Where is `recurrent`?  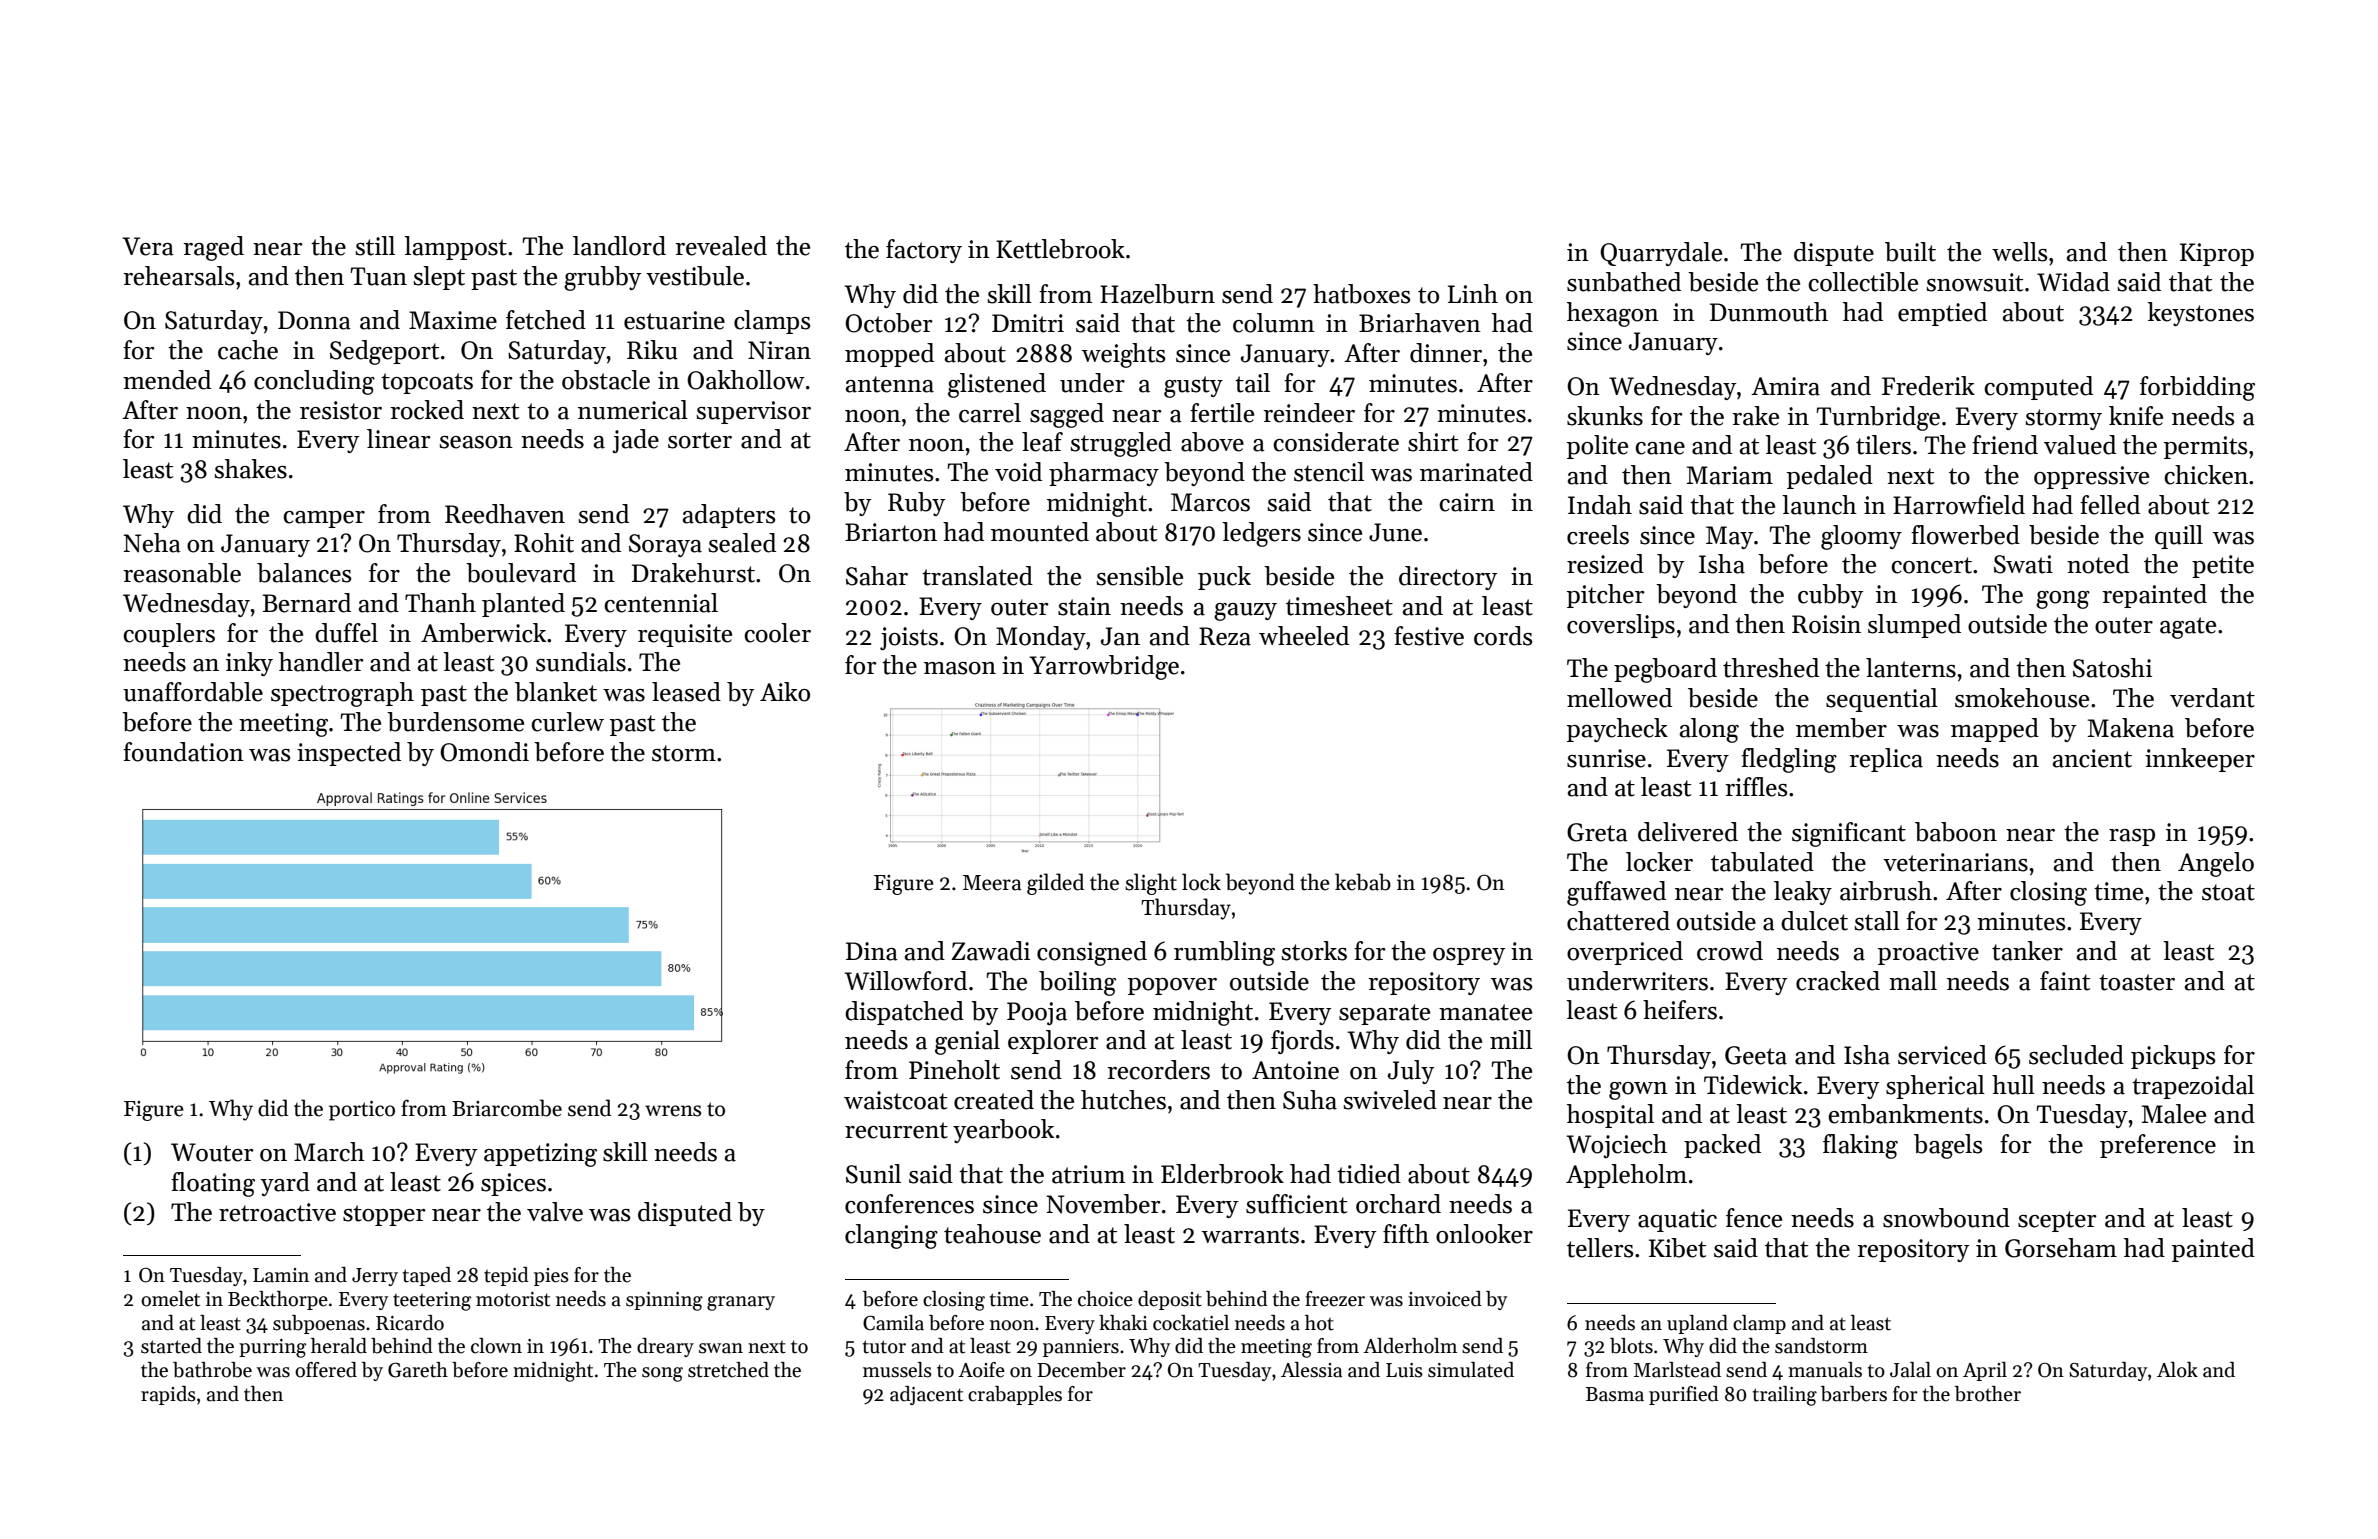
recurrent is located at coordinates (896, 1130).
